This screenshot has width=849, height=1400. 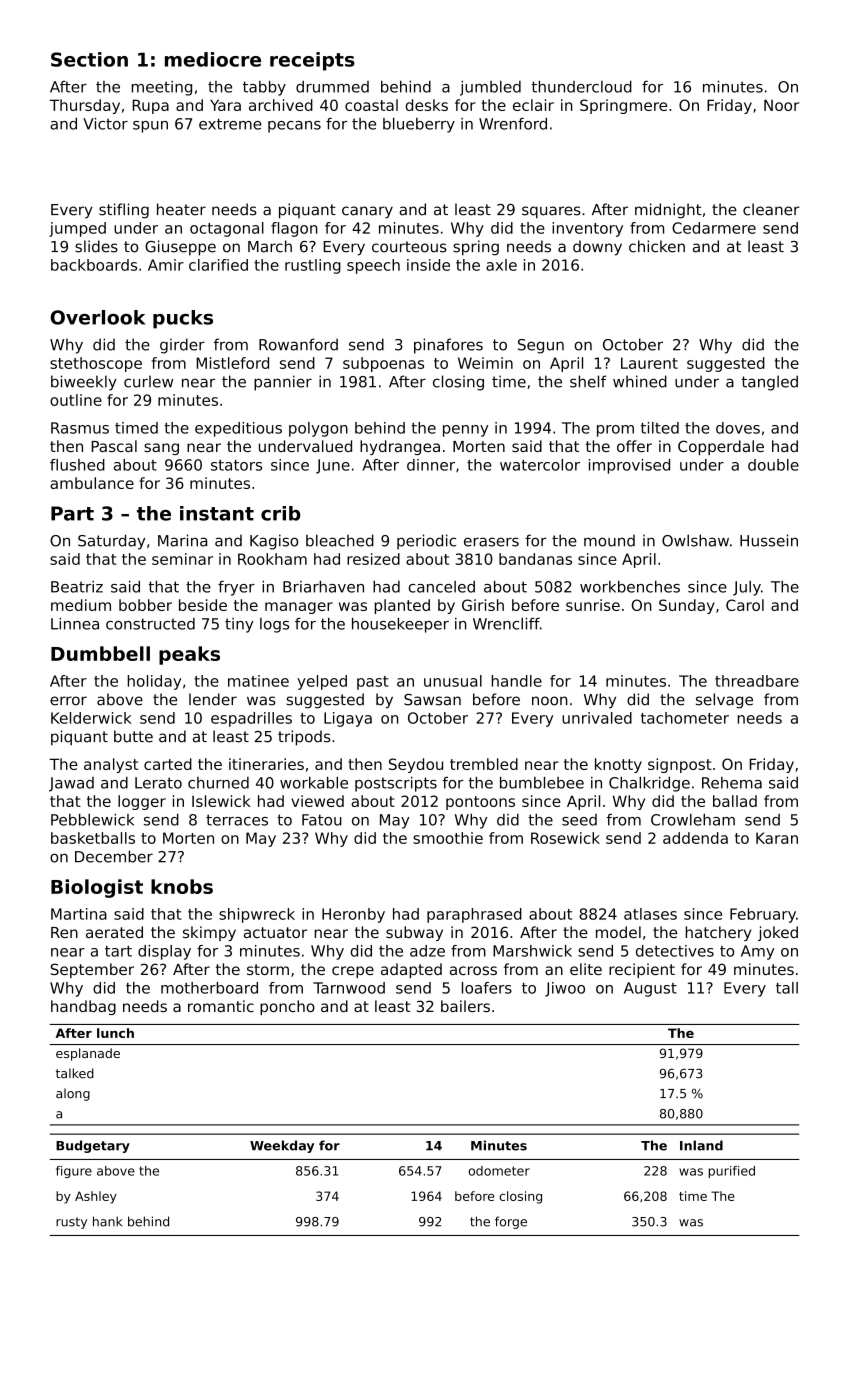 What do you see at coordinates (771, 209) in the screenshot?
I see `cleaner` at bounding box center [771, 209].
